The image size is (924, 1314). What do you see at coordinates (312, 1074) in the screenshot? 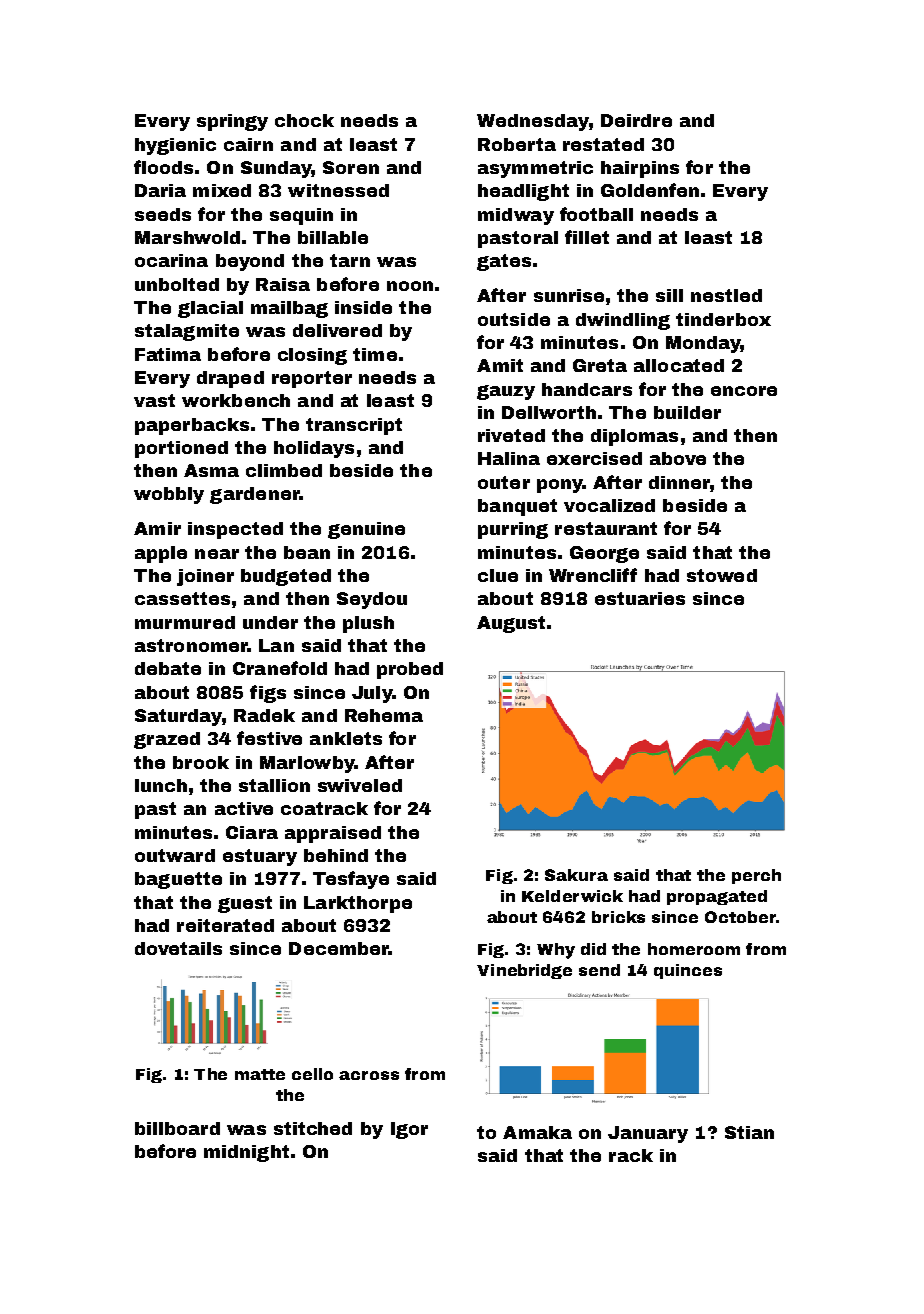
I see `cello` at bounding box center [312, 1074].
